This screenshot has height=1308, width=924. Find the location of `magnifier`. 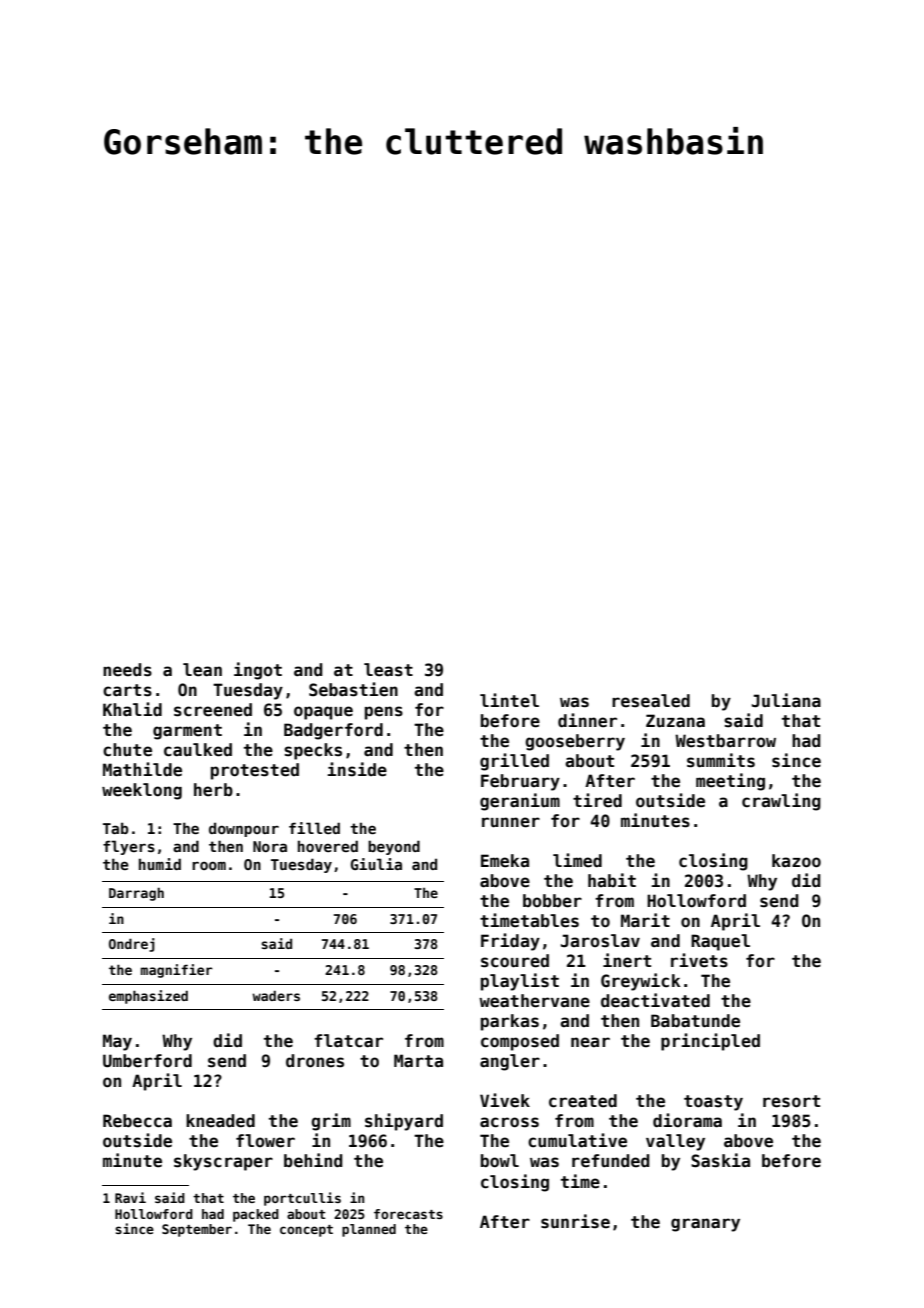

magnifier is located at coordinates (177, 971).
